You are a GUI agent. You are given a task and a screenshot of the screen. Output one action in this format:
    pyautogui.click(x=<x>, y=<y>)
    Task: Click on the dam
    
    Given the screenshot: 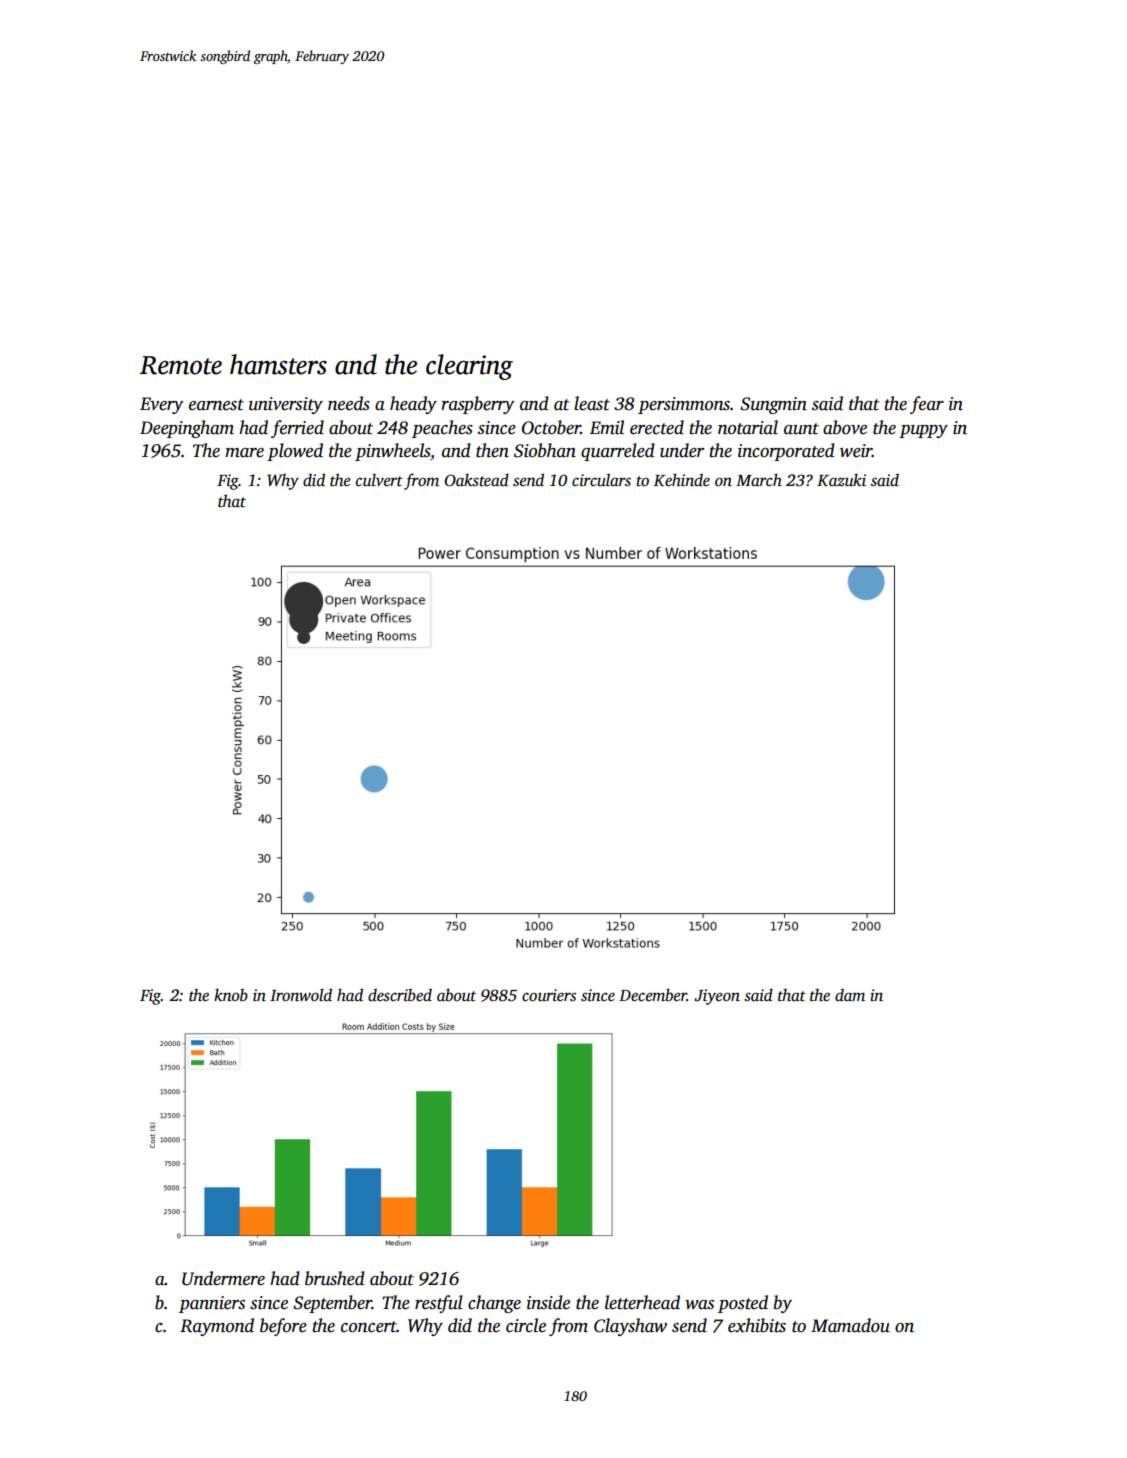 What is the action you would take?
    pyautogui.click(x=850, y=995)
